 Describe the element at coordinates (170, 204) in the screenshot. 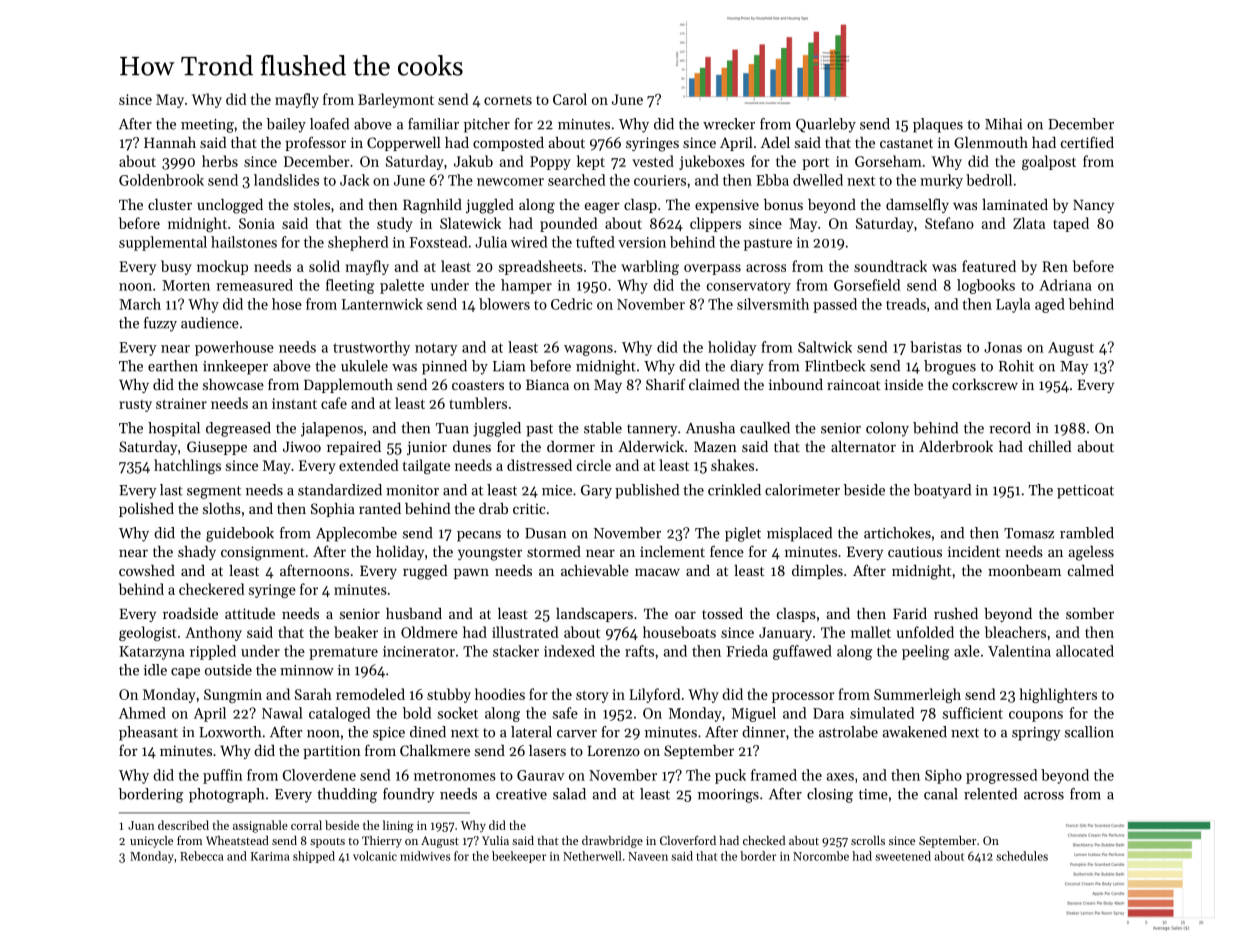

I see `cluster` at that location.
